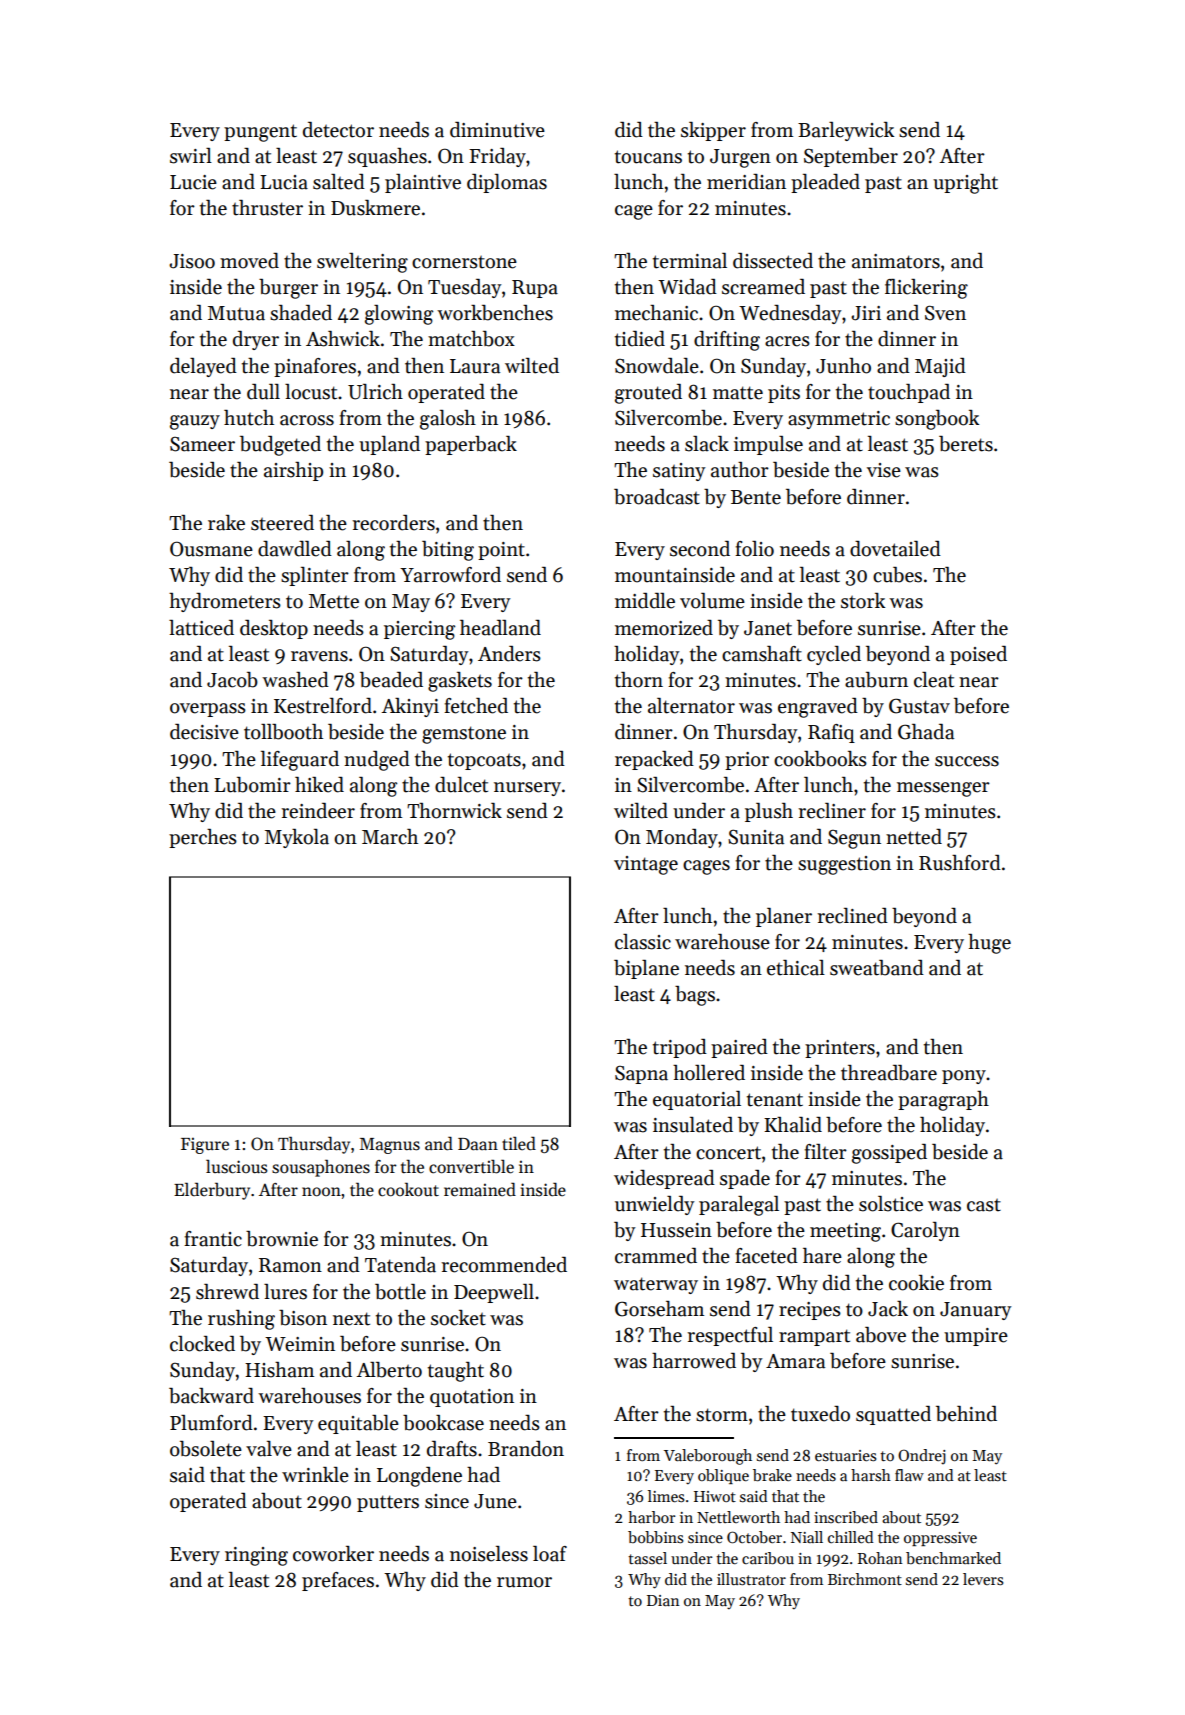 The image size is (1185, 1715). Describe the element at coordinates (203, 367) in the screenshot. I see `delayed` at that location.
